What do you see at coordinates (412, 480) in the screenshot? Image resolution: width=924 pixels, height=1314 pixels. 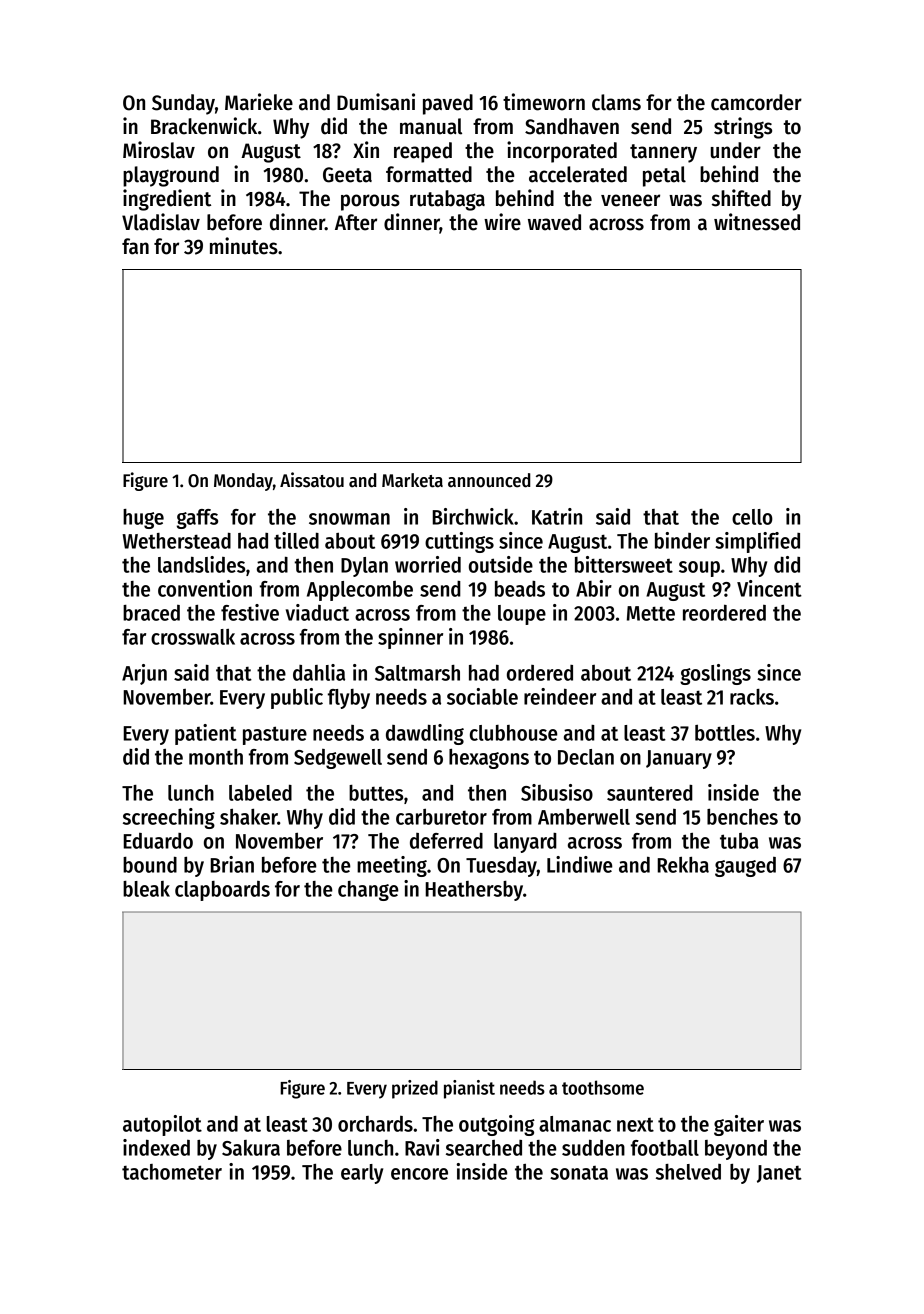 I see `Marketa` at bounding box center [412, 480].
